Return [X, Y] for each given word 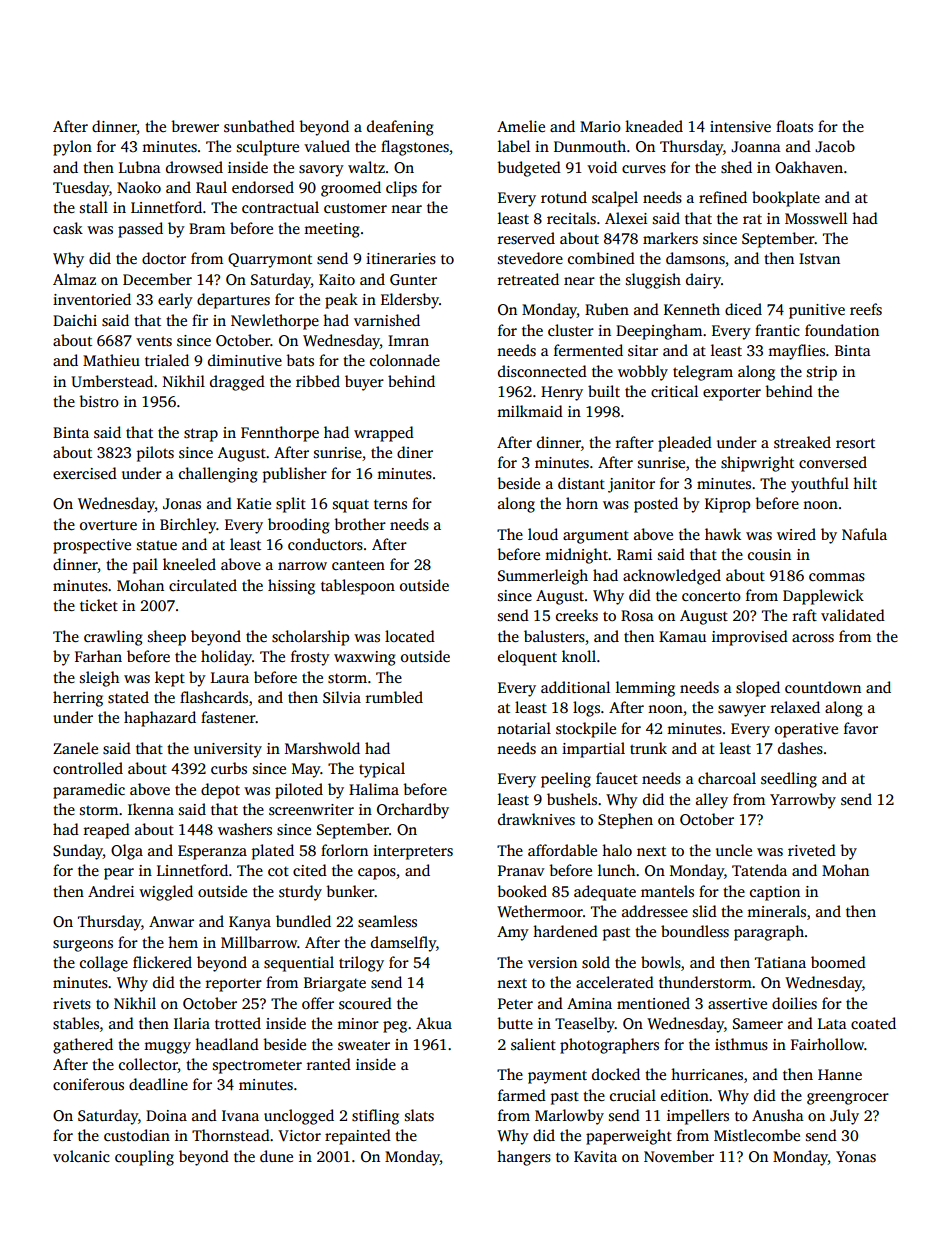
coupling [144, 1158]
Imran [408, 340]
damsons [695, 258]
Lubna [140, 167]
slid [705, 911]
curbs [229, 768]
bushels [572, 799]
